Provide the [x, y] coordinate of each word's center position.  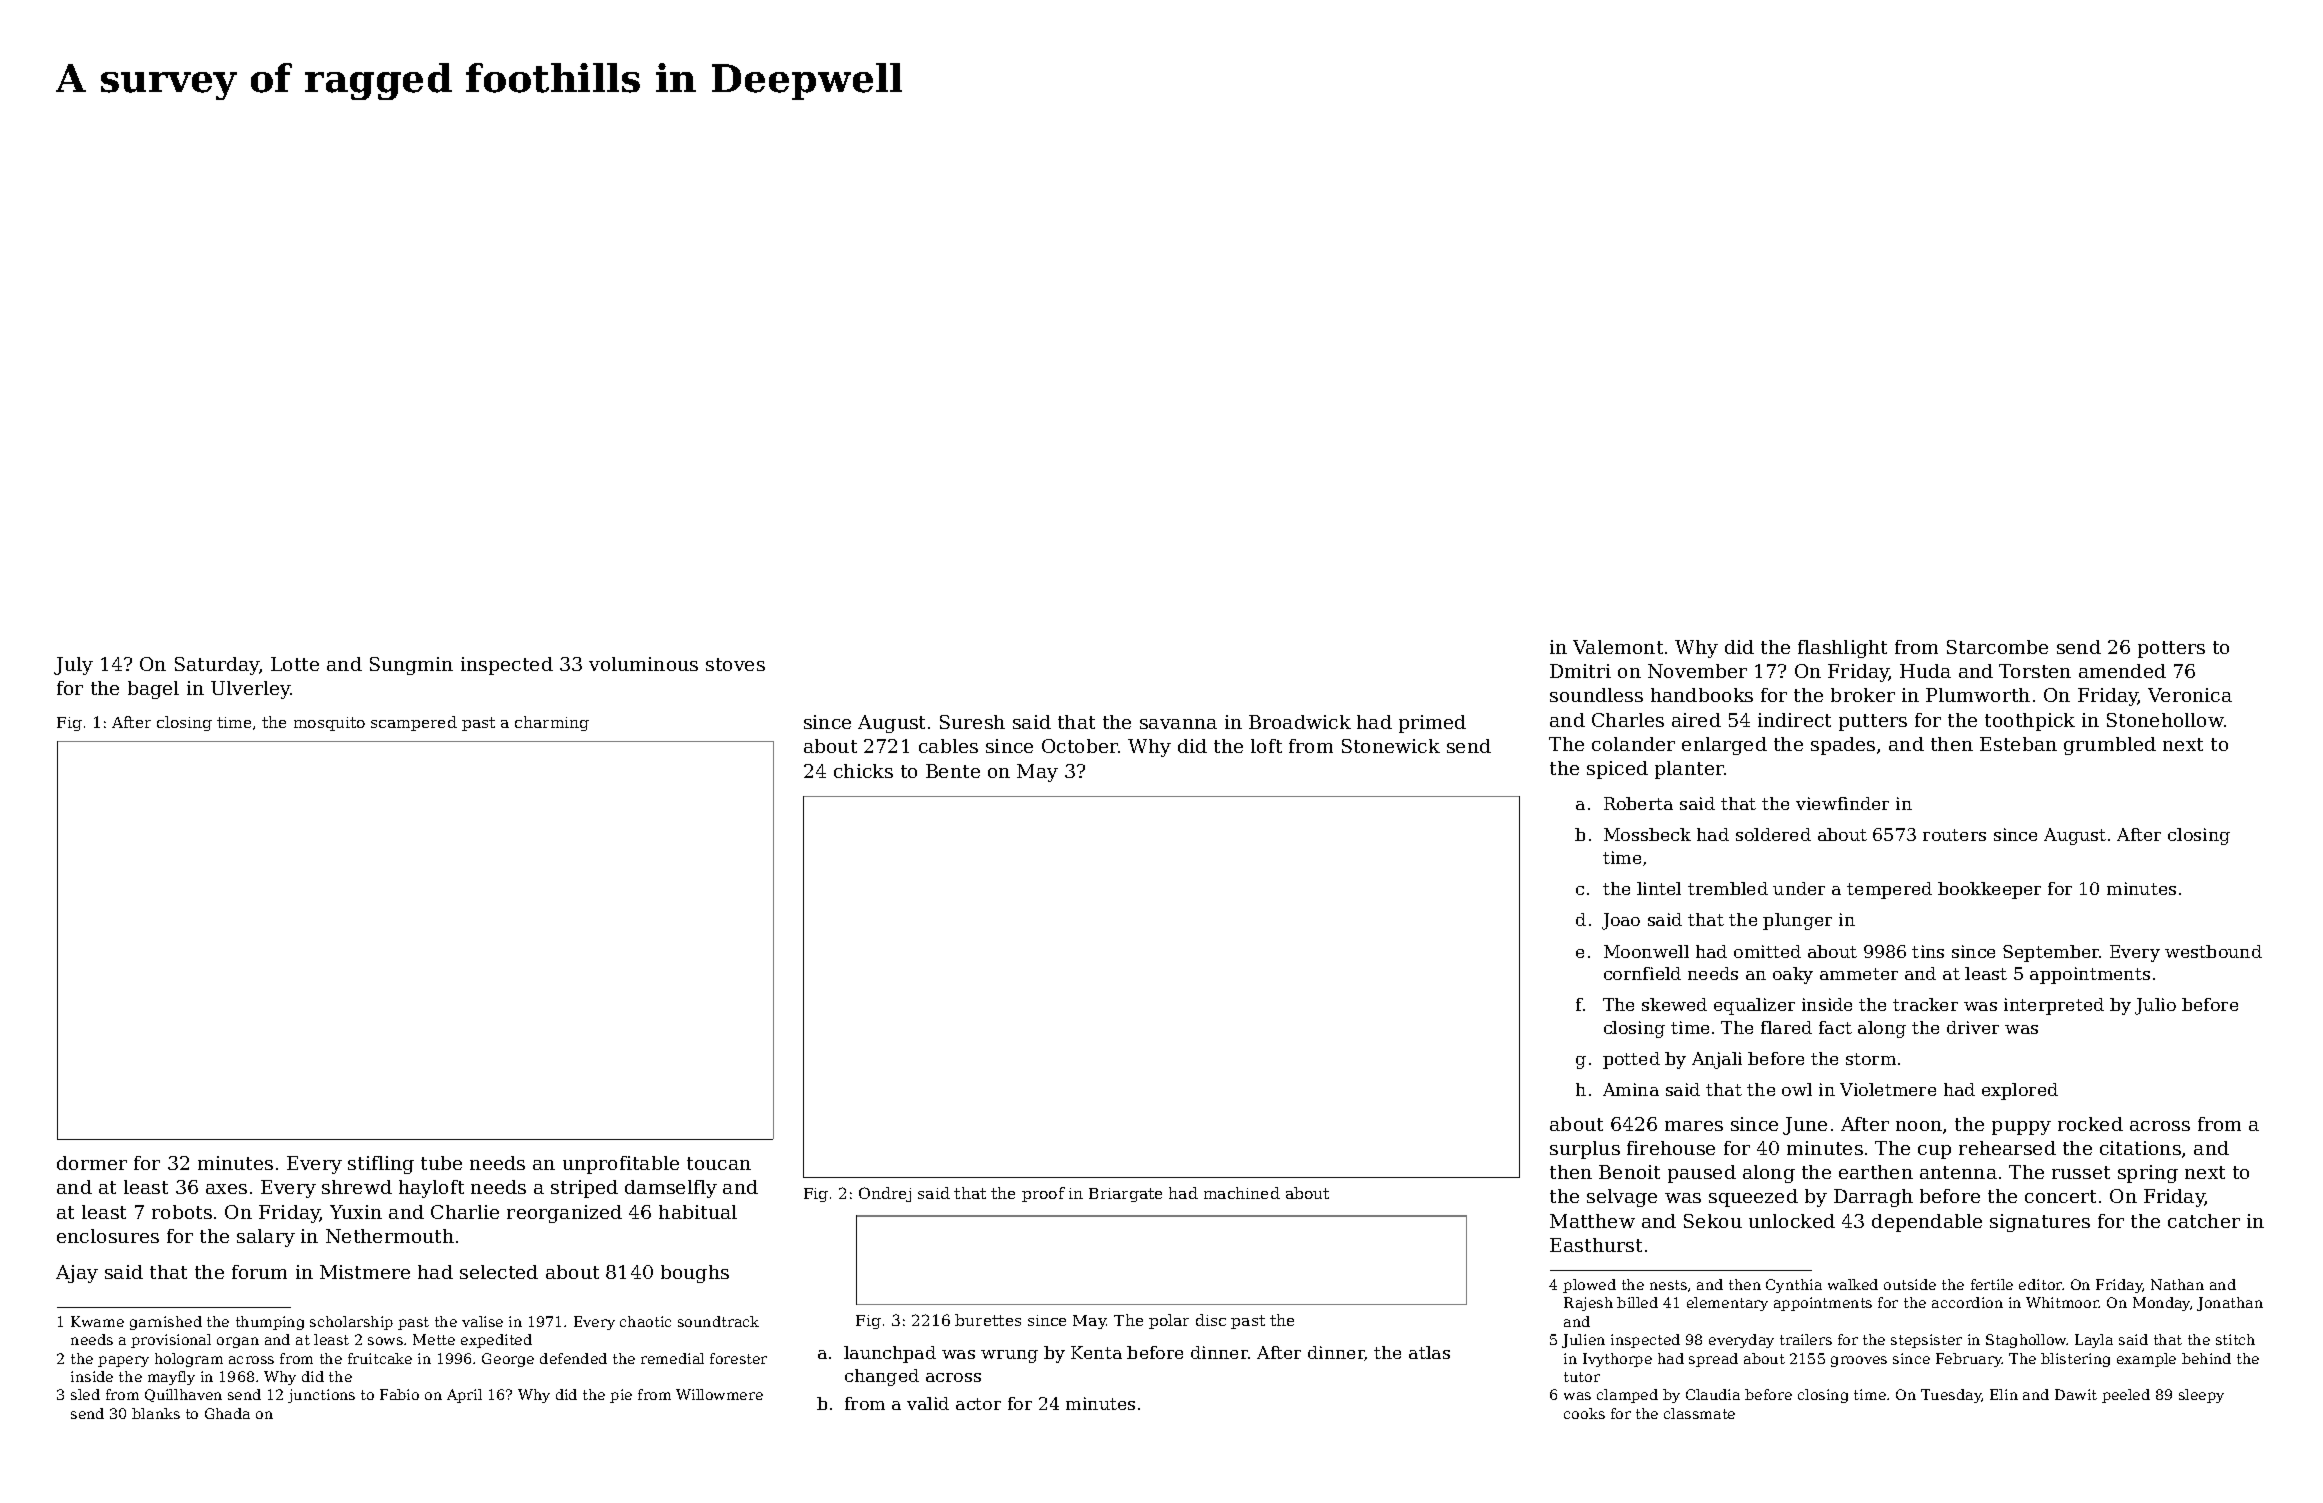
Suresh [972, 722]
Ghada [227, 1413]
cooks [1584, 1413]
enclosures [108, 1236]
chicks [863, 771]
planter [1689, 770]
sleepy [2201, 1396]
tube [441, 1163]
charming [552, 723]
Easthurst [1596, 1245]
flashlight [1842, 649]
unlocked [1792, 1221]
